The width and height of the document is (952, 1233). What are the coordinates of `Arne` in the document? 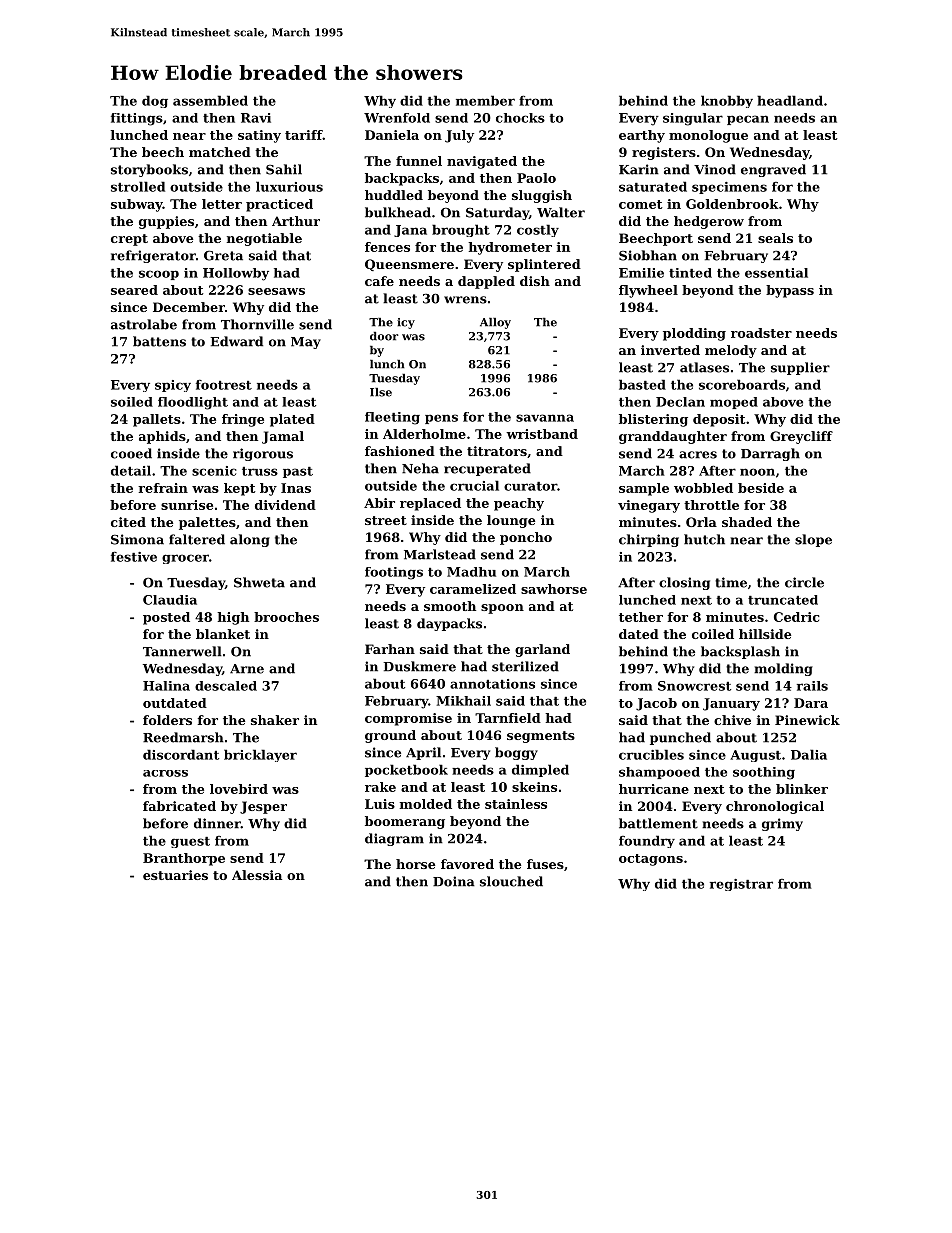 It's located at (247, 669).
